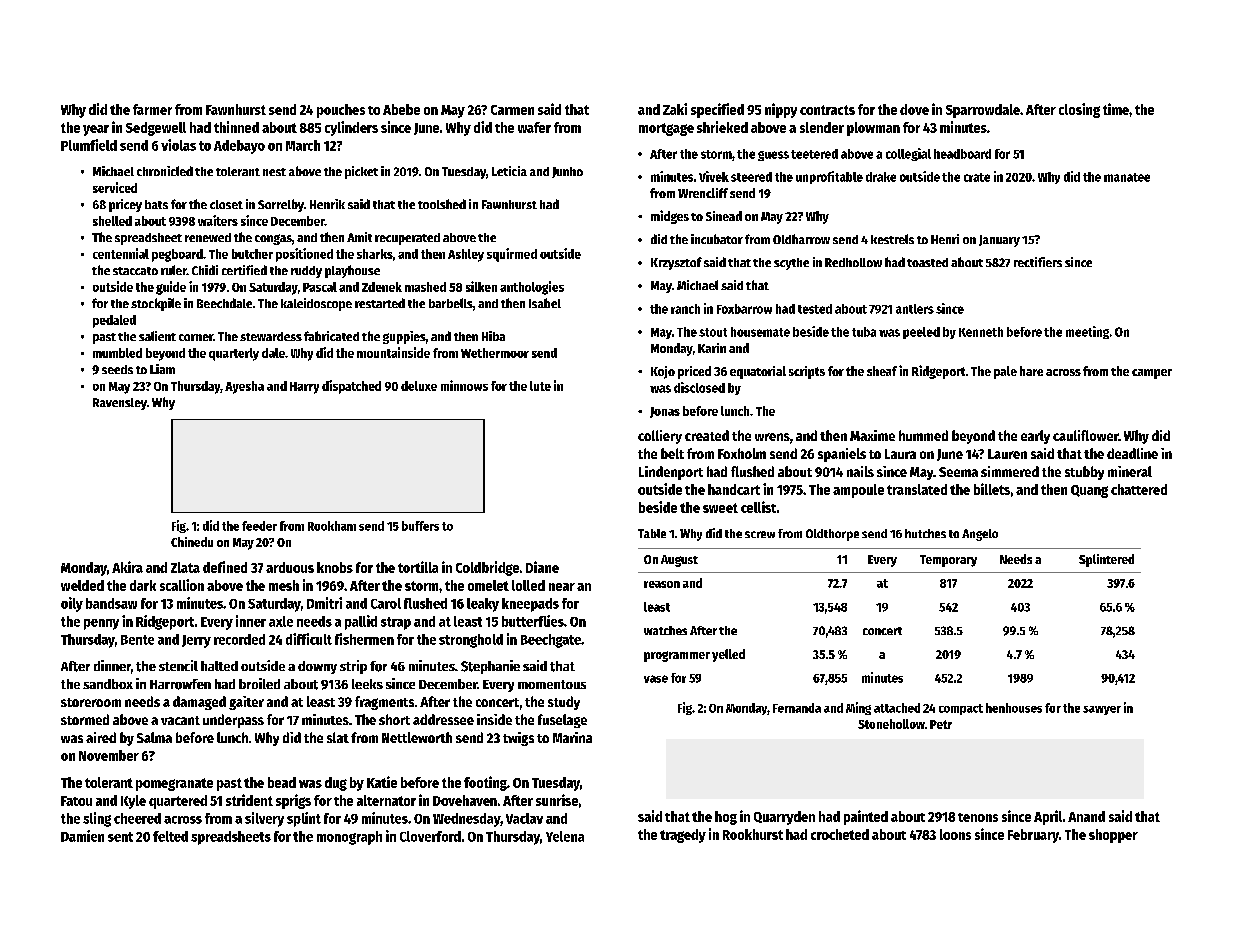 The image size is (1233, 952). Describe the element at coordinates (685, 309) in the screenshot. I see `ranch` at that location.
